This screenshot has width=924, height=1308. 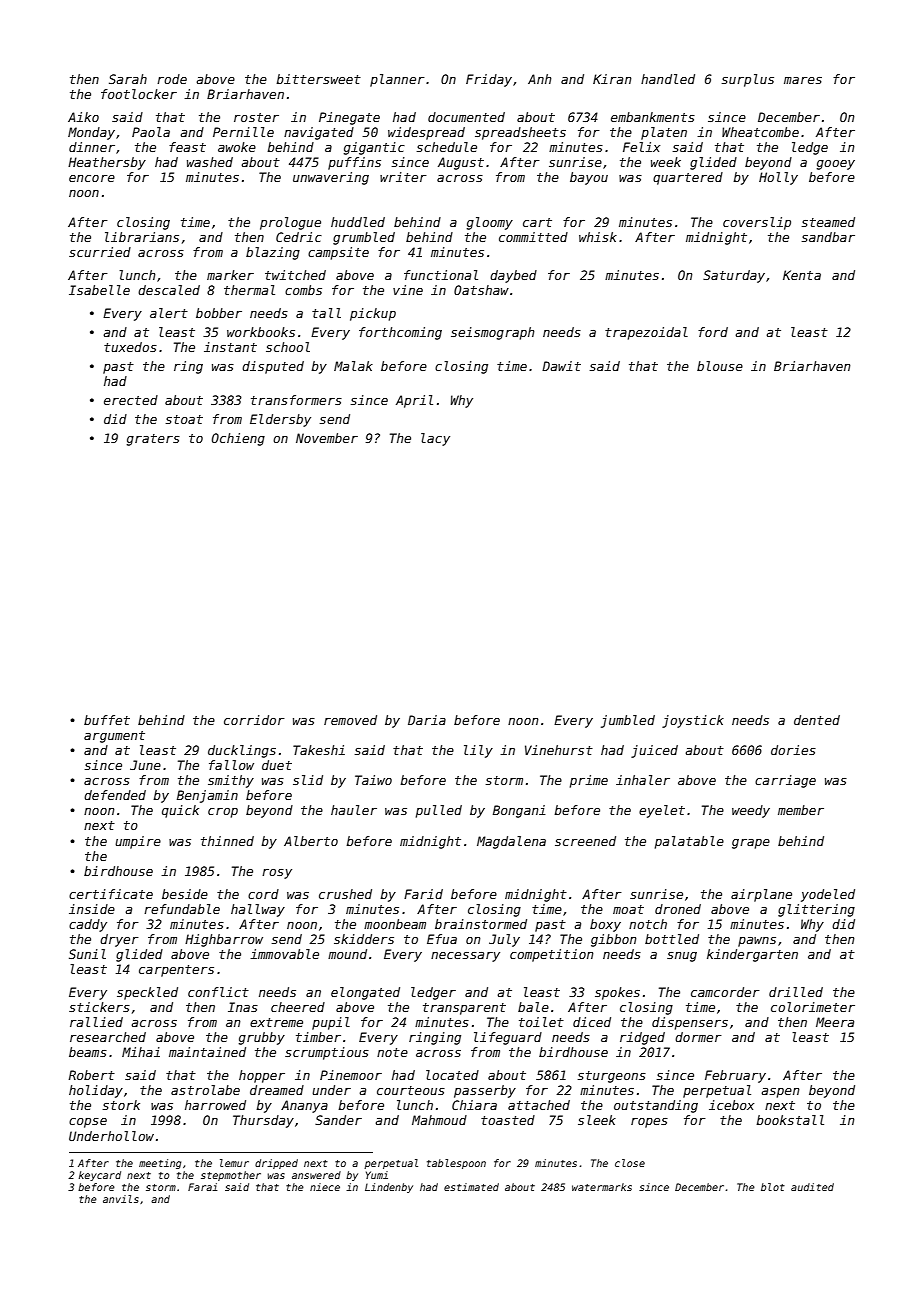 I want to click on dented, so click(x=817, y=720).
